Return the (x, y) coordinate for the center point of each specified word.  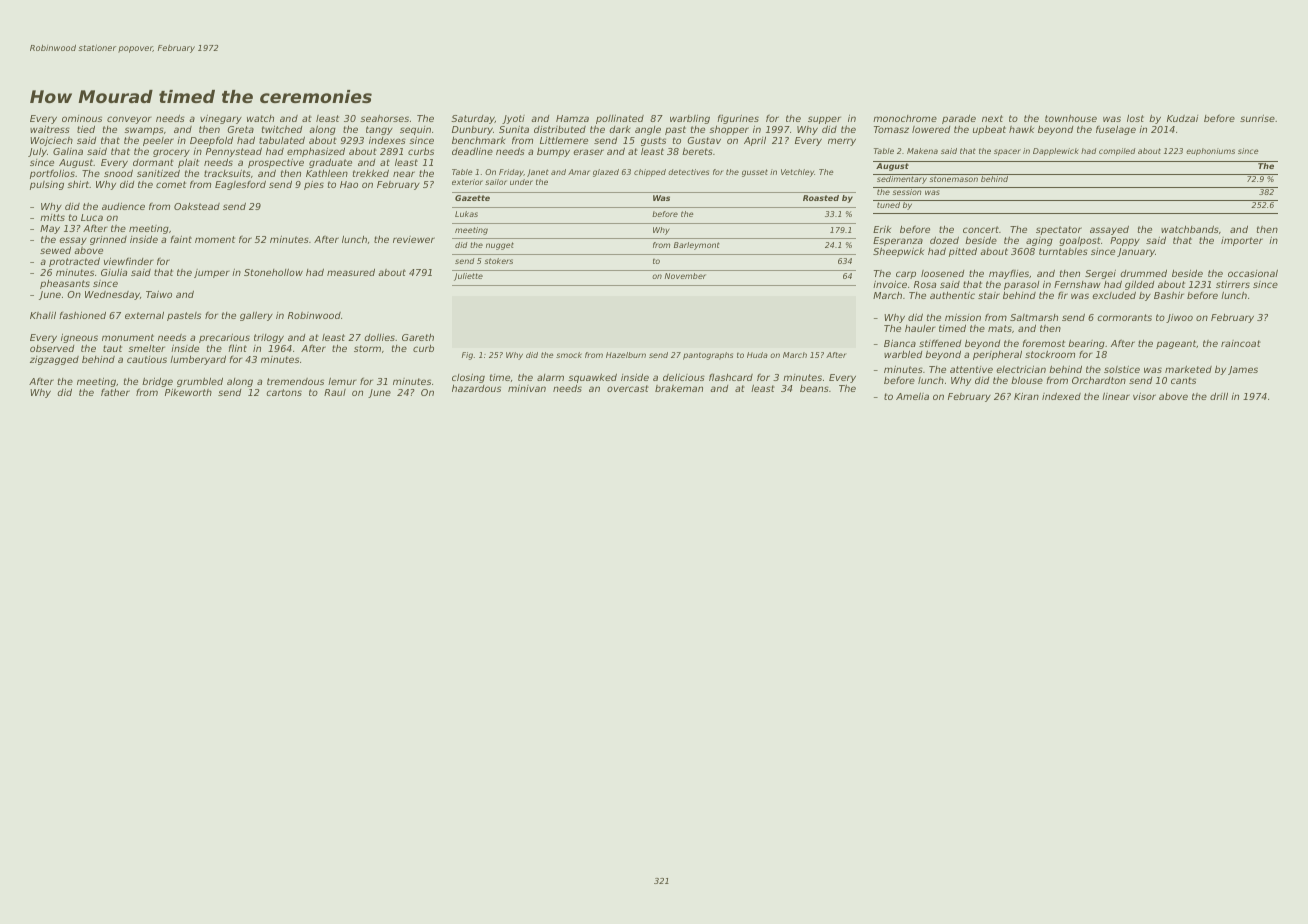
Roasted (821, 198)
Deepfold (211, 142)
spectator (1059, 231)
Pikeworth (188, 392)
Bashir (1169, 295)
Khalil (43, 315)
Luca (92, 217)
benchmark (479, 140)
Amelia (912, 396)
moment (215, 239)
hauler (920, 328)
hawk (1021, 129)
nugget (500, 246)
